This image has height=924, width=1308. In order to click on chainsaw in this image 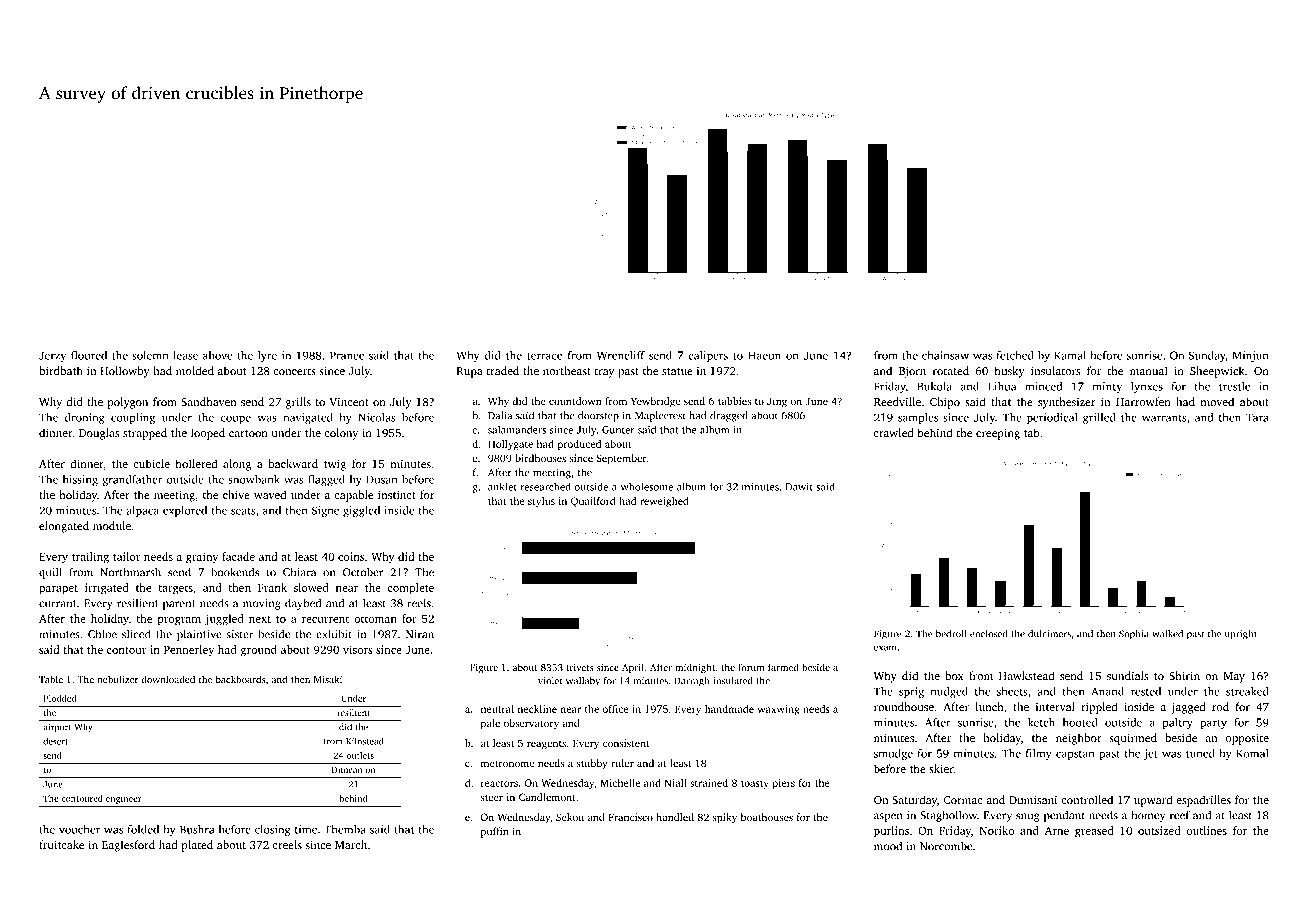, I will do `click(945, 355)`.
